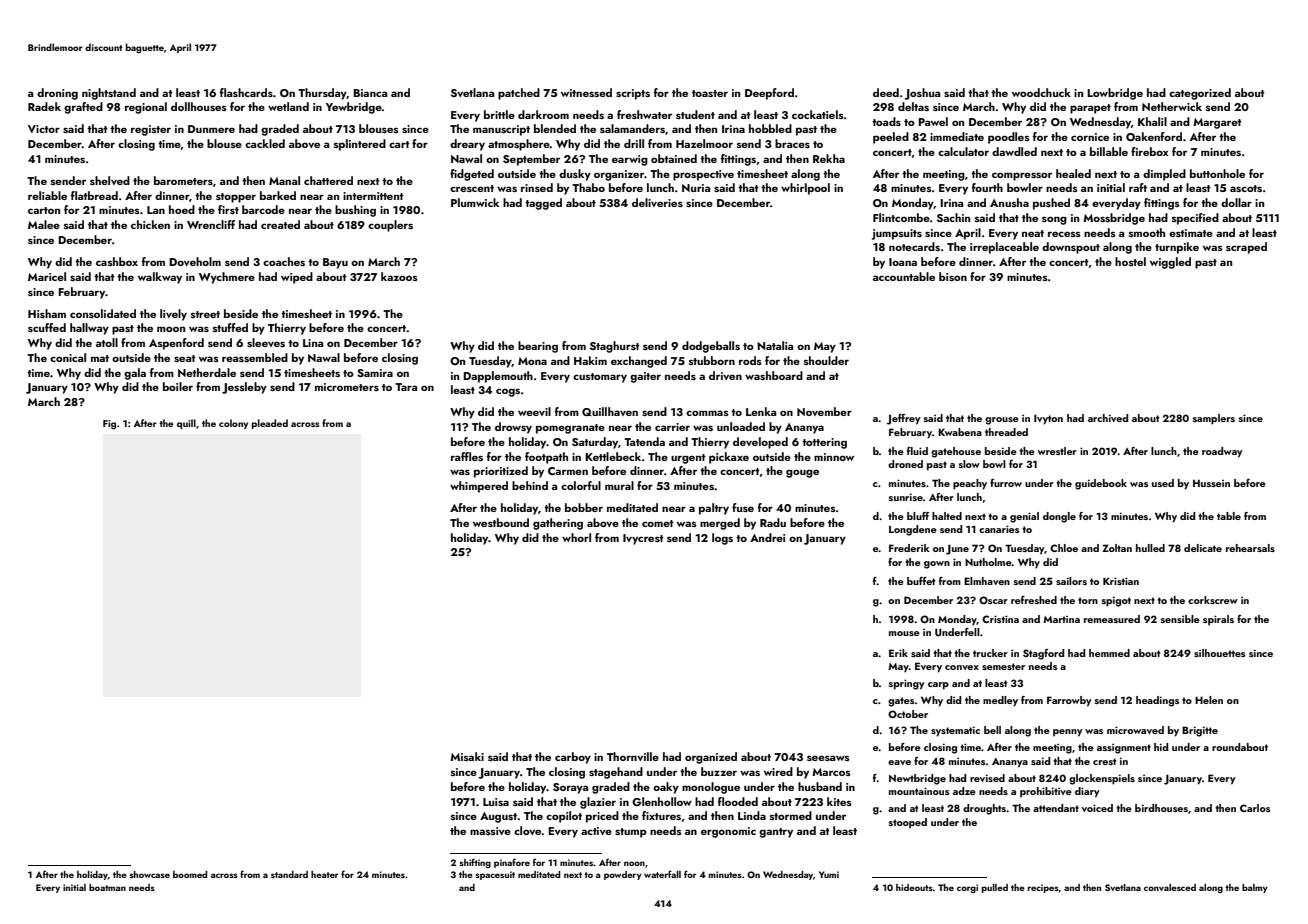 Image resolution: width=1308 pixels, height=924 pixels. What do you see at coordinates (710, 93) in the screenshot?
I see `toaster` at bounding box center [710, 93].
